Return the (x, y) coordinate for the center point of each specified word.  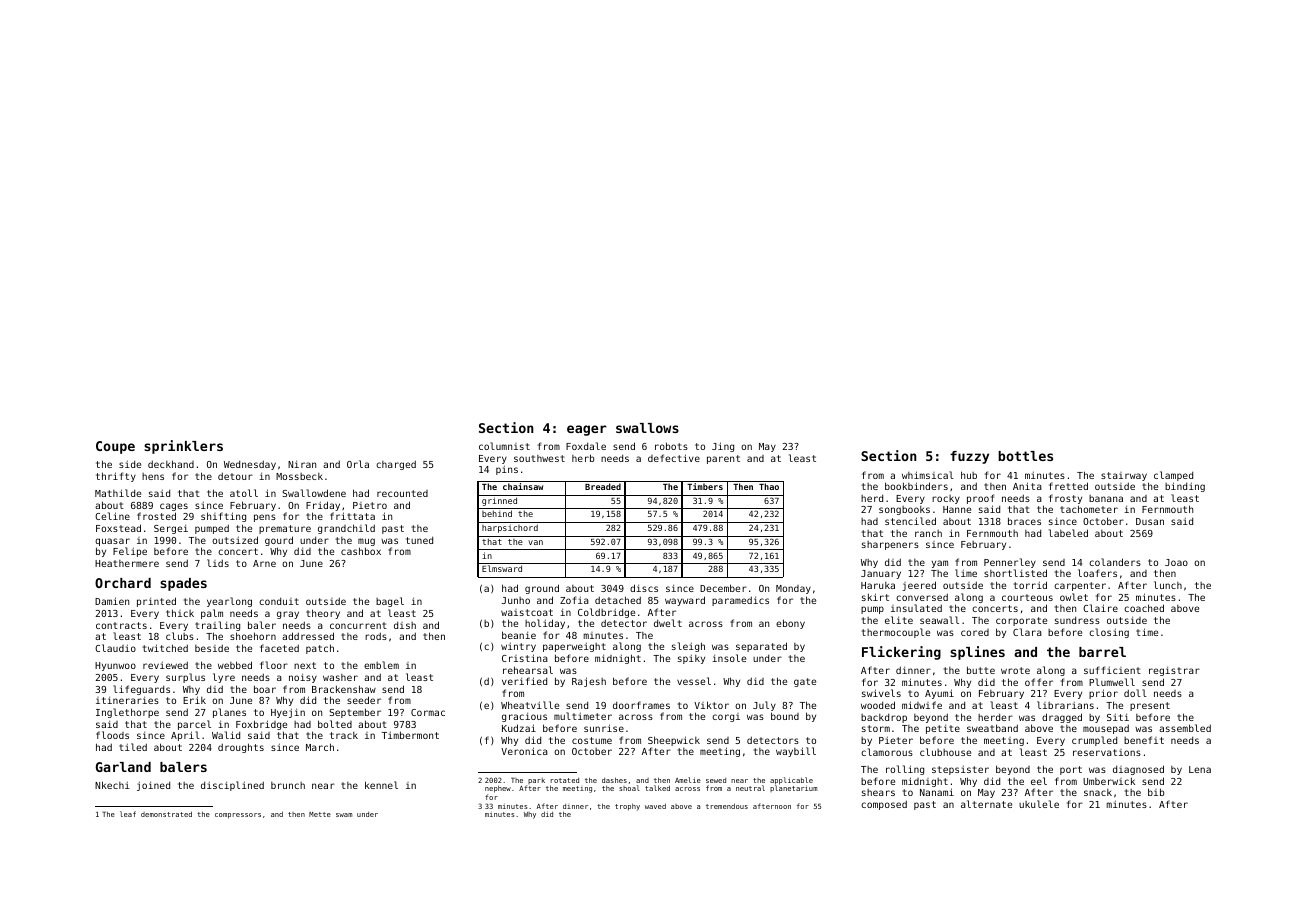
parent (723, 459)
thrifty (116, 477)
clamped (1173, 476)
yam (940, 564)
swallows (647, 428)
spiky (691, 659)
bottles (1025, 456)
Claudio (115, 648)
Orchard (123, 583)
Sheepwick (674, 741)
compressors (238, 816)
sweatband (992, 728)
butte (981, 670)
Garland (123, 767)
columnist (504, 446)
